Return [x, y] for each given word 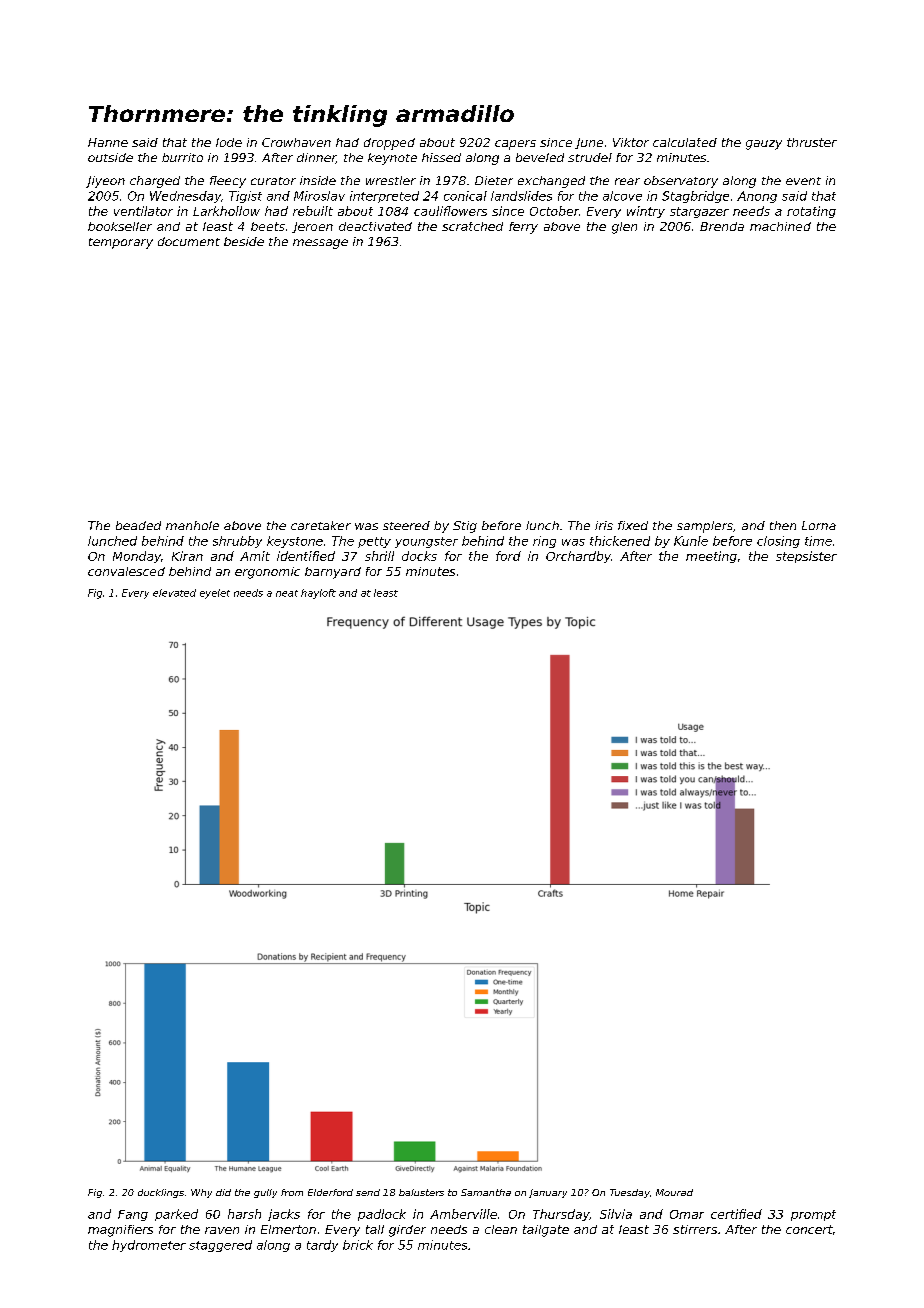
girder [407, 1231]
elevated [174, 593]
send [368, 1192]
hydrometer [149, 1246]
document [189, 241]
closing [778, 542]
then [783, 525]
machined [780, 226]
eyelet [215, 594]
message [320, 244]
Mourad [674, 1192]
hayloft [318, 594]
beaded [138, 525]
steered [406, 525]
